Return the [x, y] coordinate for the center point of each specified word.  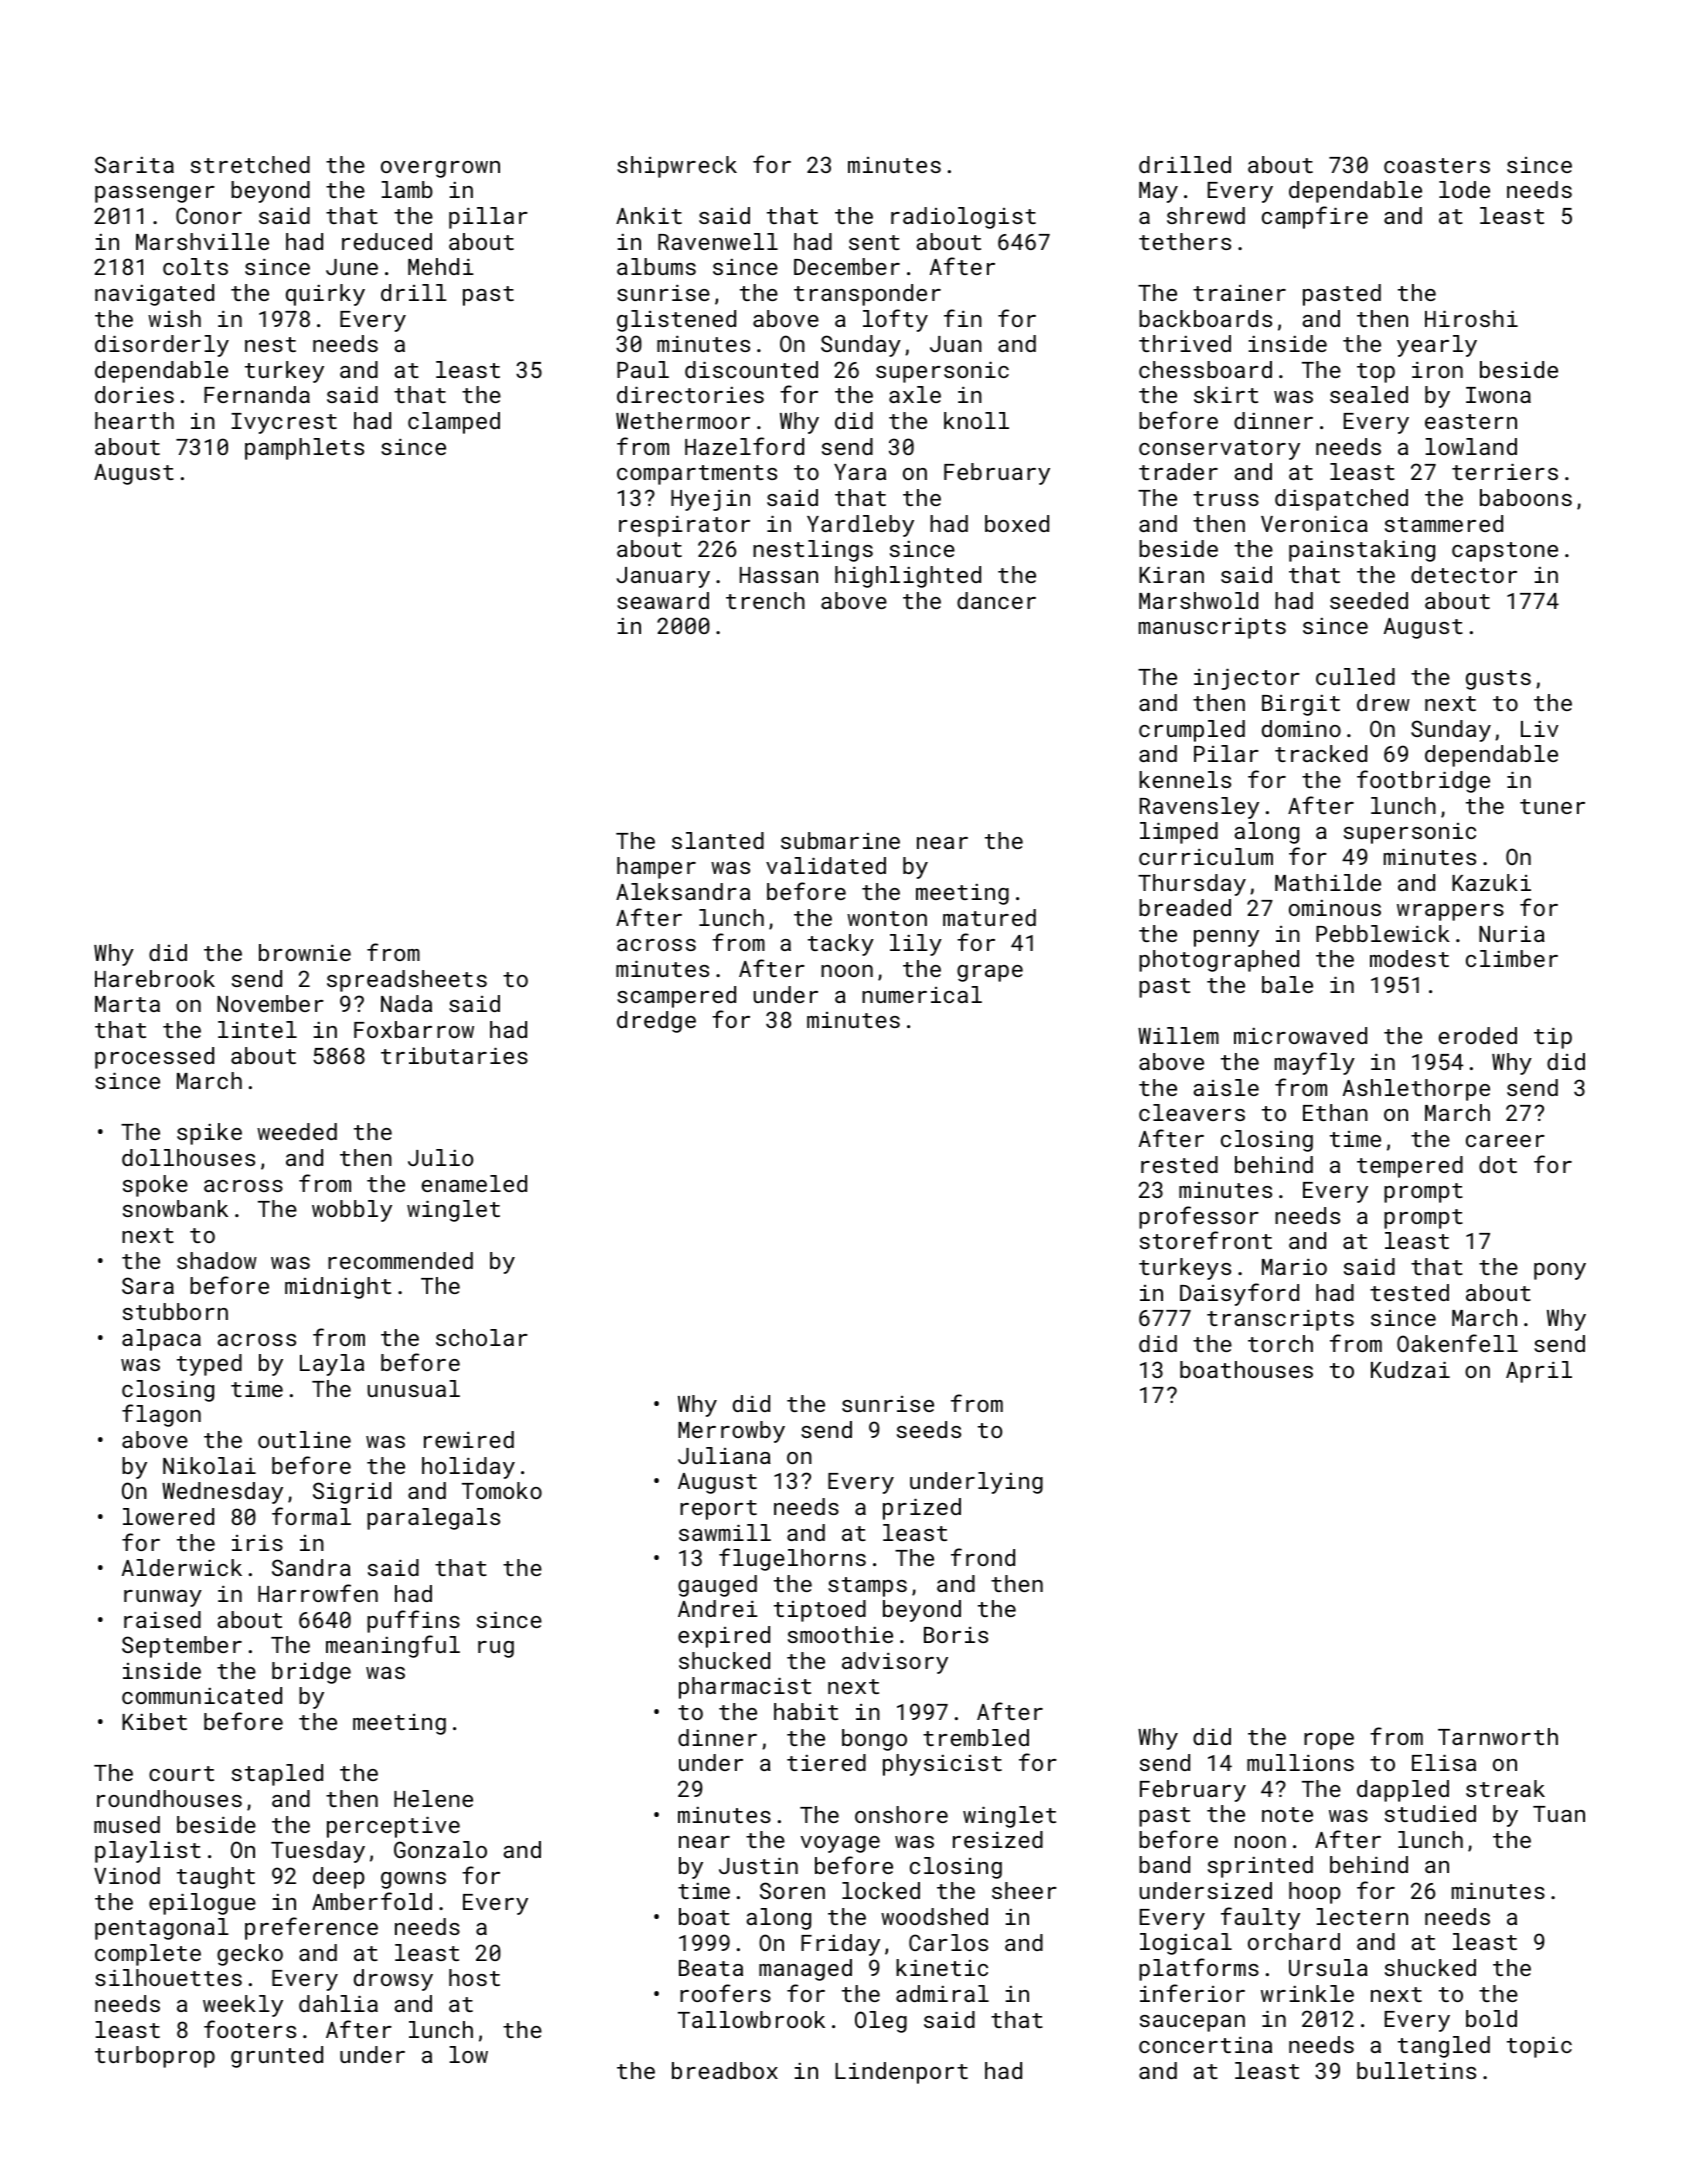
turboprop [155, 2057]
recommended [400, 1260]
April [1539, 1372]
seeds [929, 1429]
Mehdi [441, 266]
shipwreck [677, 167]
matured [989, 917]
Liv [1540, 728]
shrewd [1206, 215]
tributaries [454, 1055]
